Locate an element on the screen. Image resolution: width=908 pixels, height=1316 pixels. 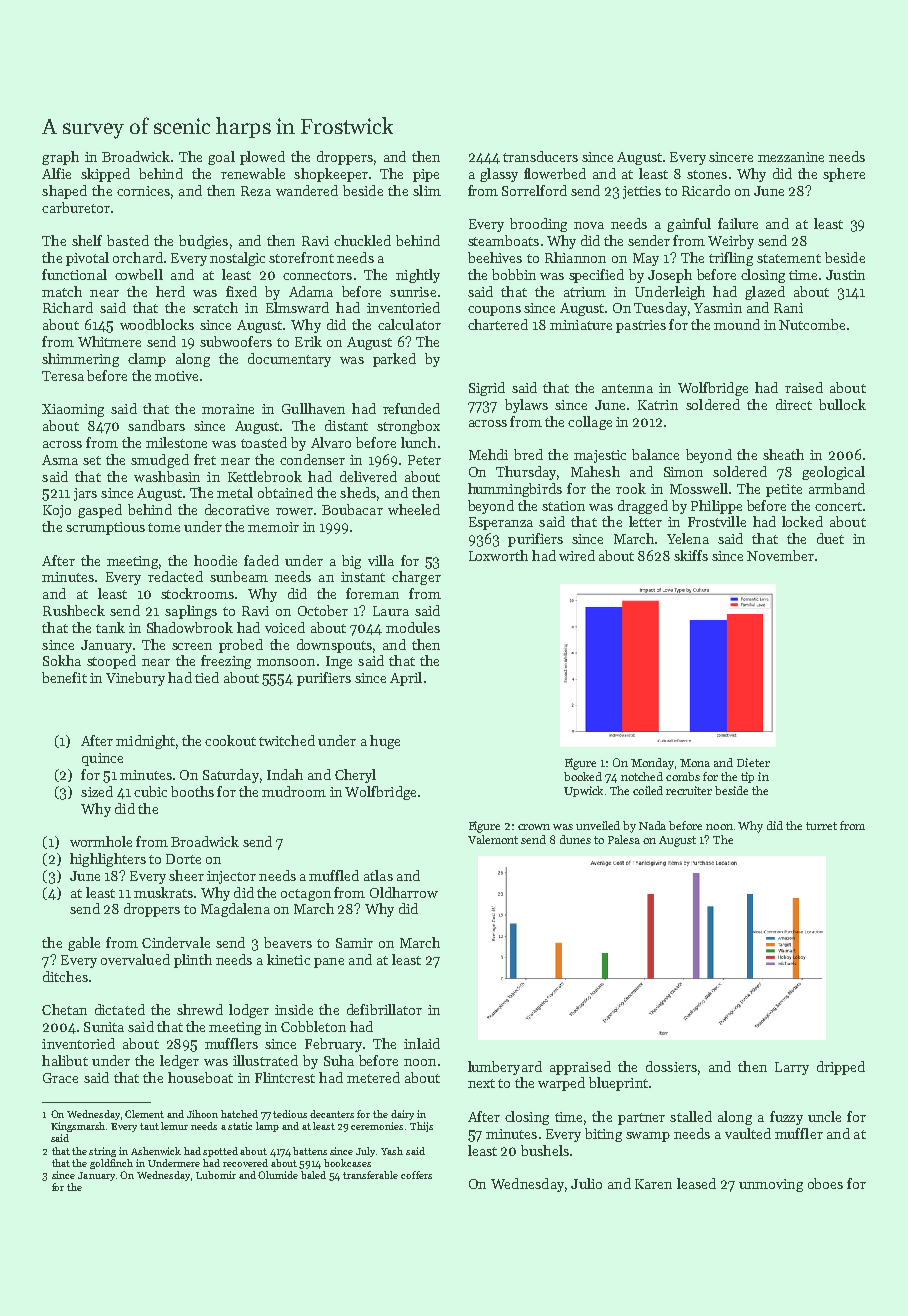
booked is located at coordinates (583, 776).
